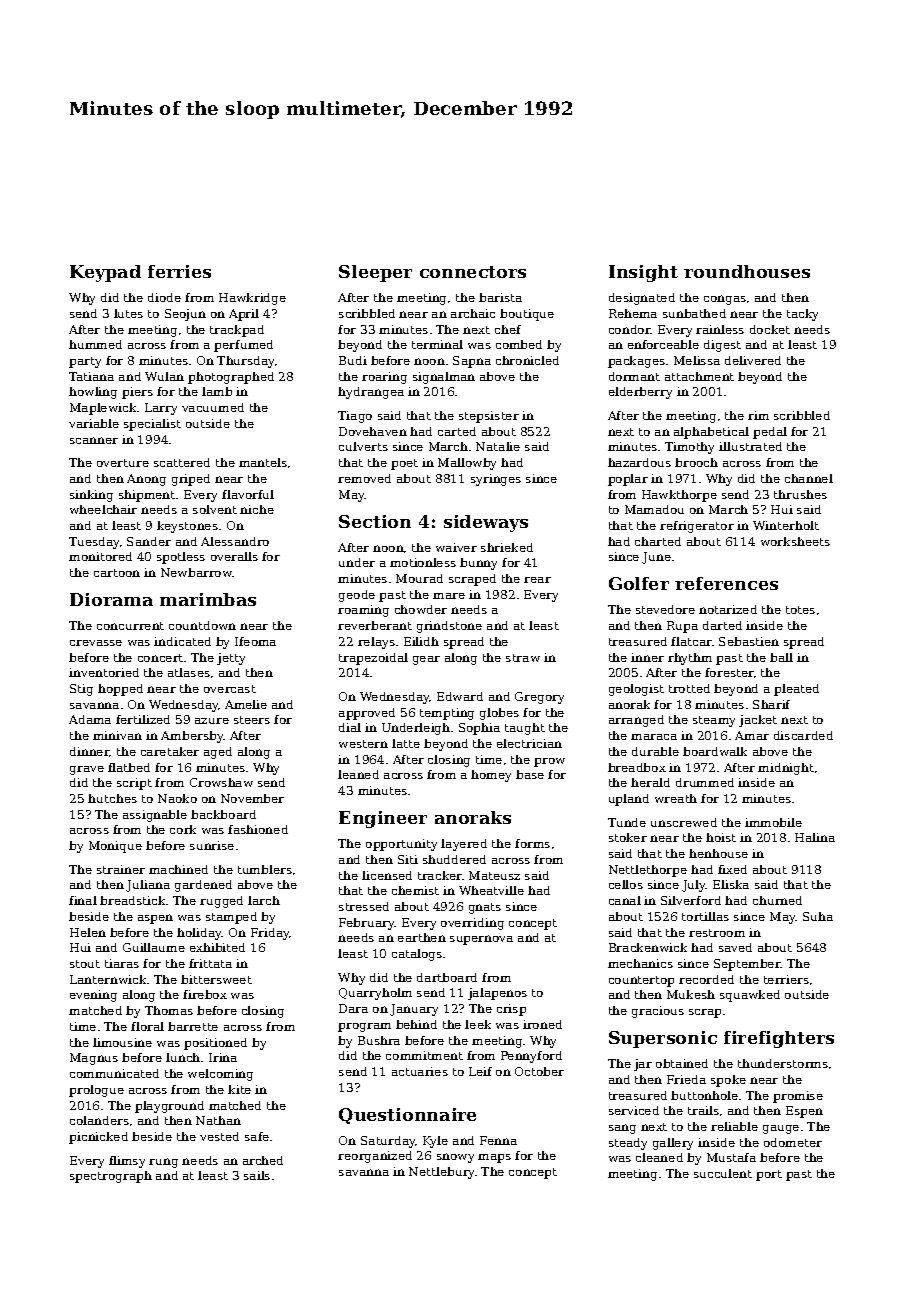 The image size is (908, 1316). I want to click on Nettlethorpe, so click(648, 871).
